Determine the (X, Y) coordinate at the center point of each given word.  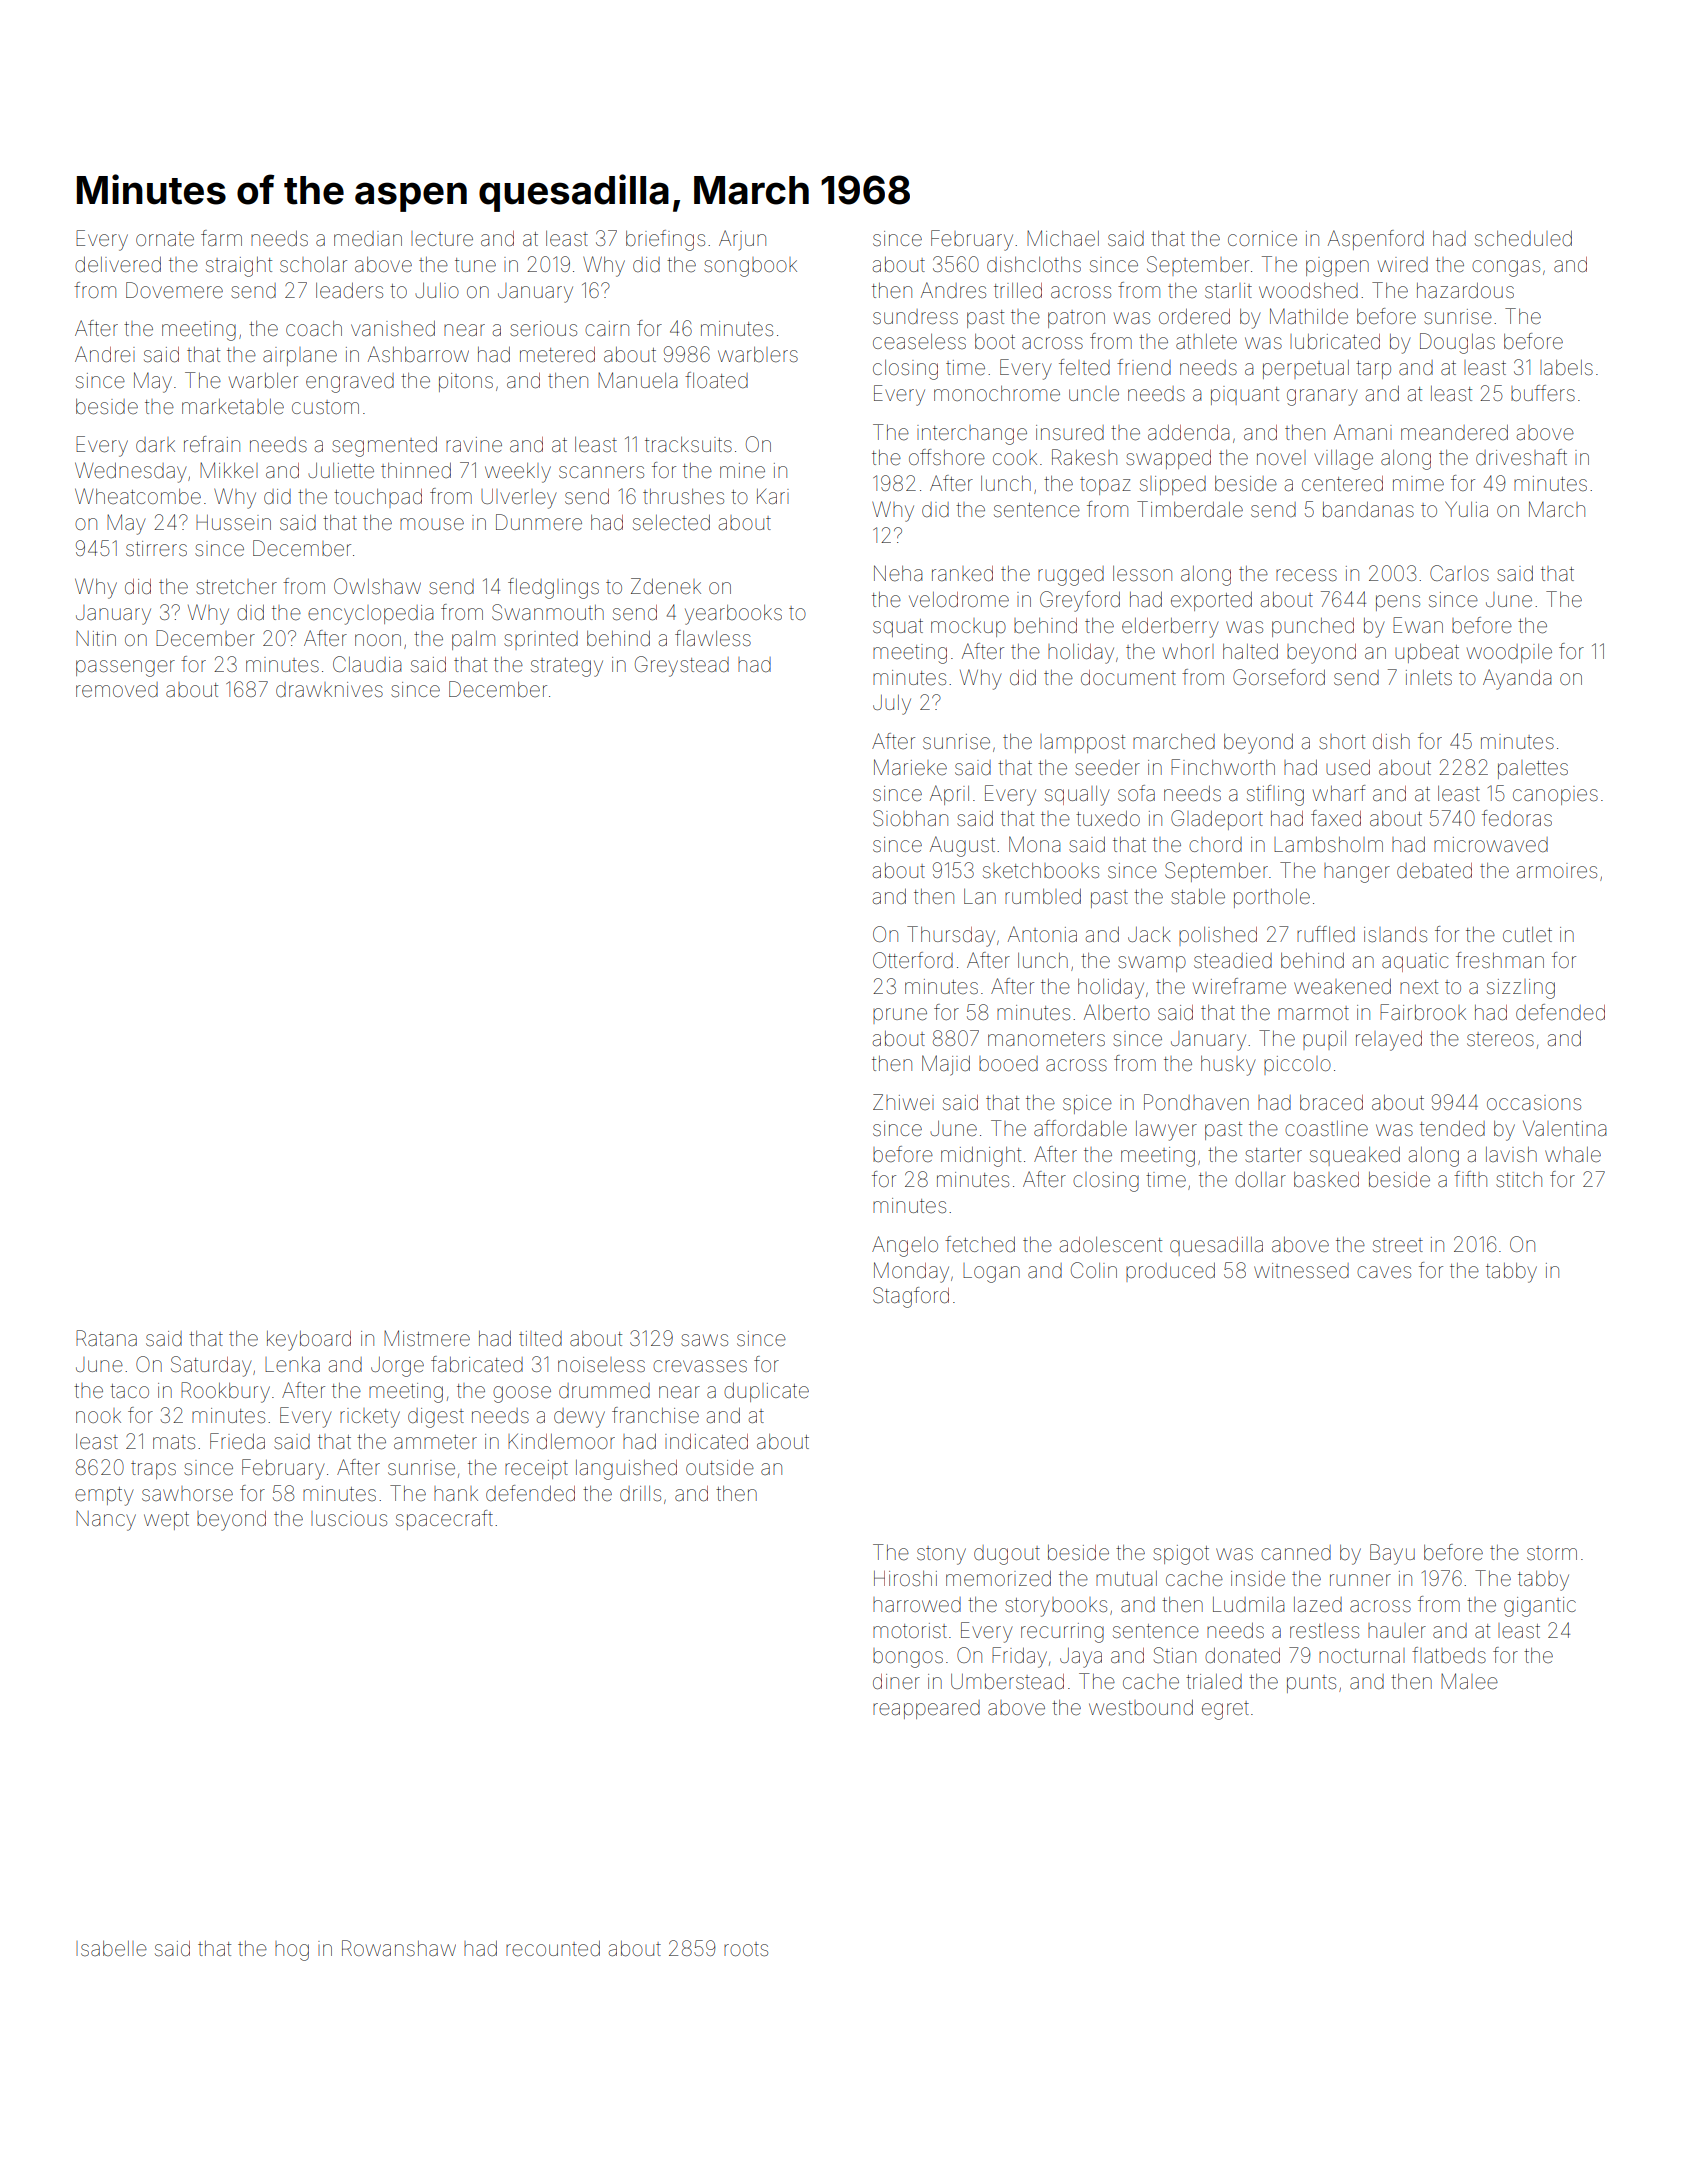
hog (292, 1951)
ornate (165, 239)
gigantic (1540, 1607)
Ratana (106, 1338)
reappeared (926, 1709)
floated (716, 380)
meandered (1454, 433)
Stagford (911, 1297)
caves (1384, 1272)
